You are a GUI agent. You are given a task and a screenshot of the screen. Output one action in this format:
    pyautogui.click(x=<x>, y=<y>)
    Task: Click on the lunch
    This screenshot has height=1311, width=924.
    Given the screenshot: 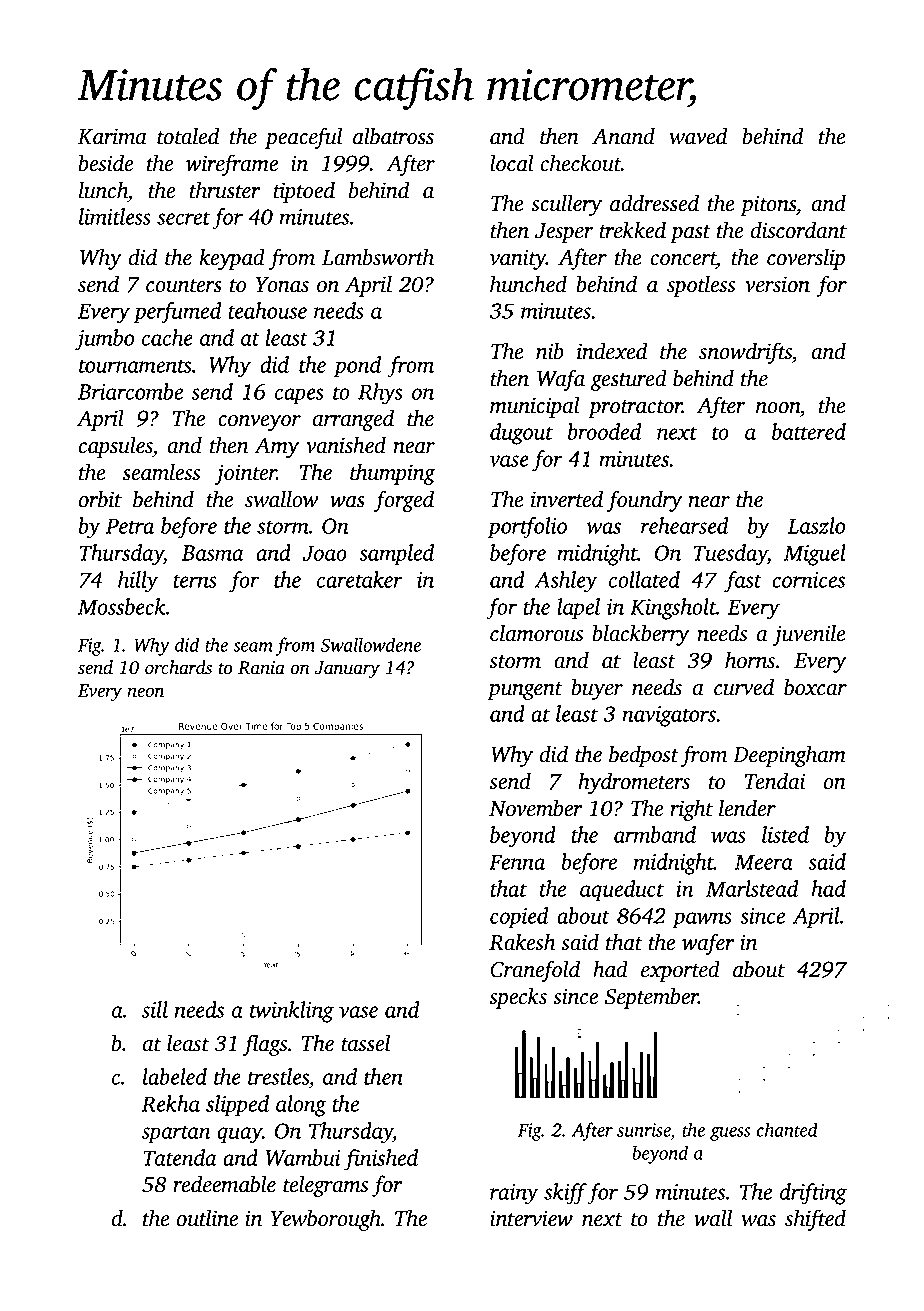 What is the action you would take?
    pyautogui.click(x=103, y=190)
